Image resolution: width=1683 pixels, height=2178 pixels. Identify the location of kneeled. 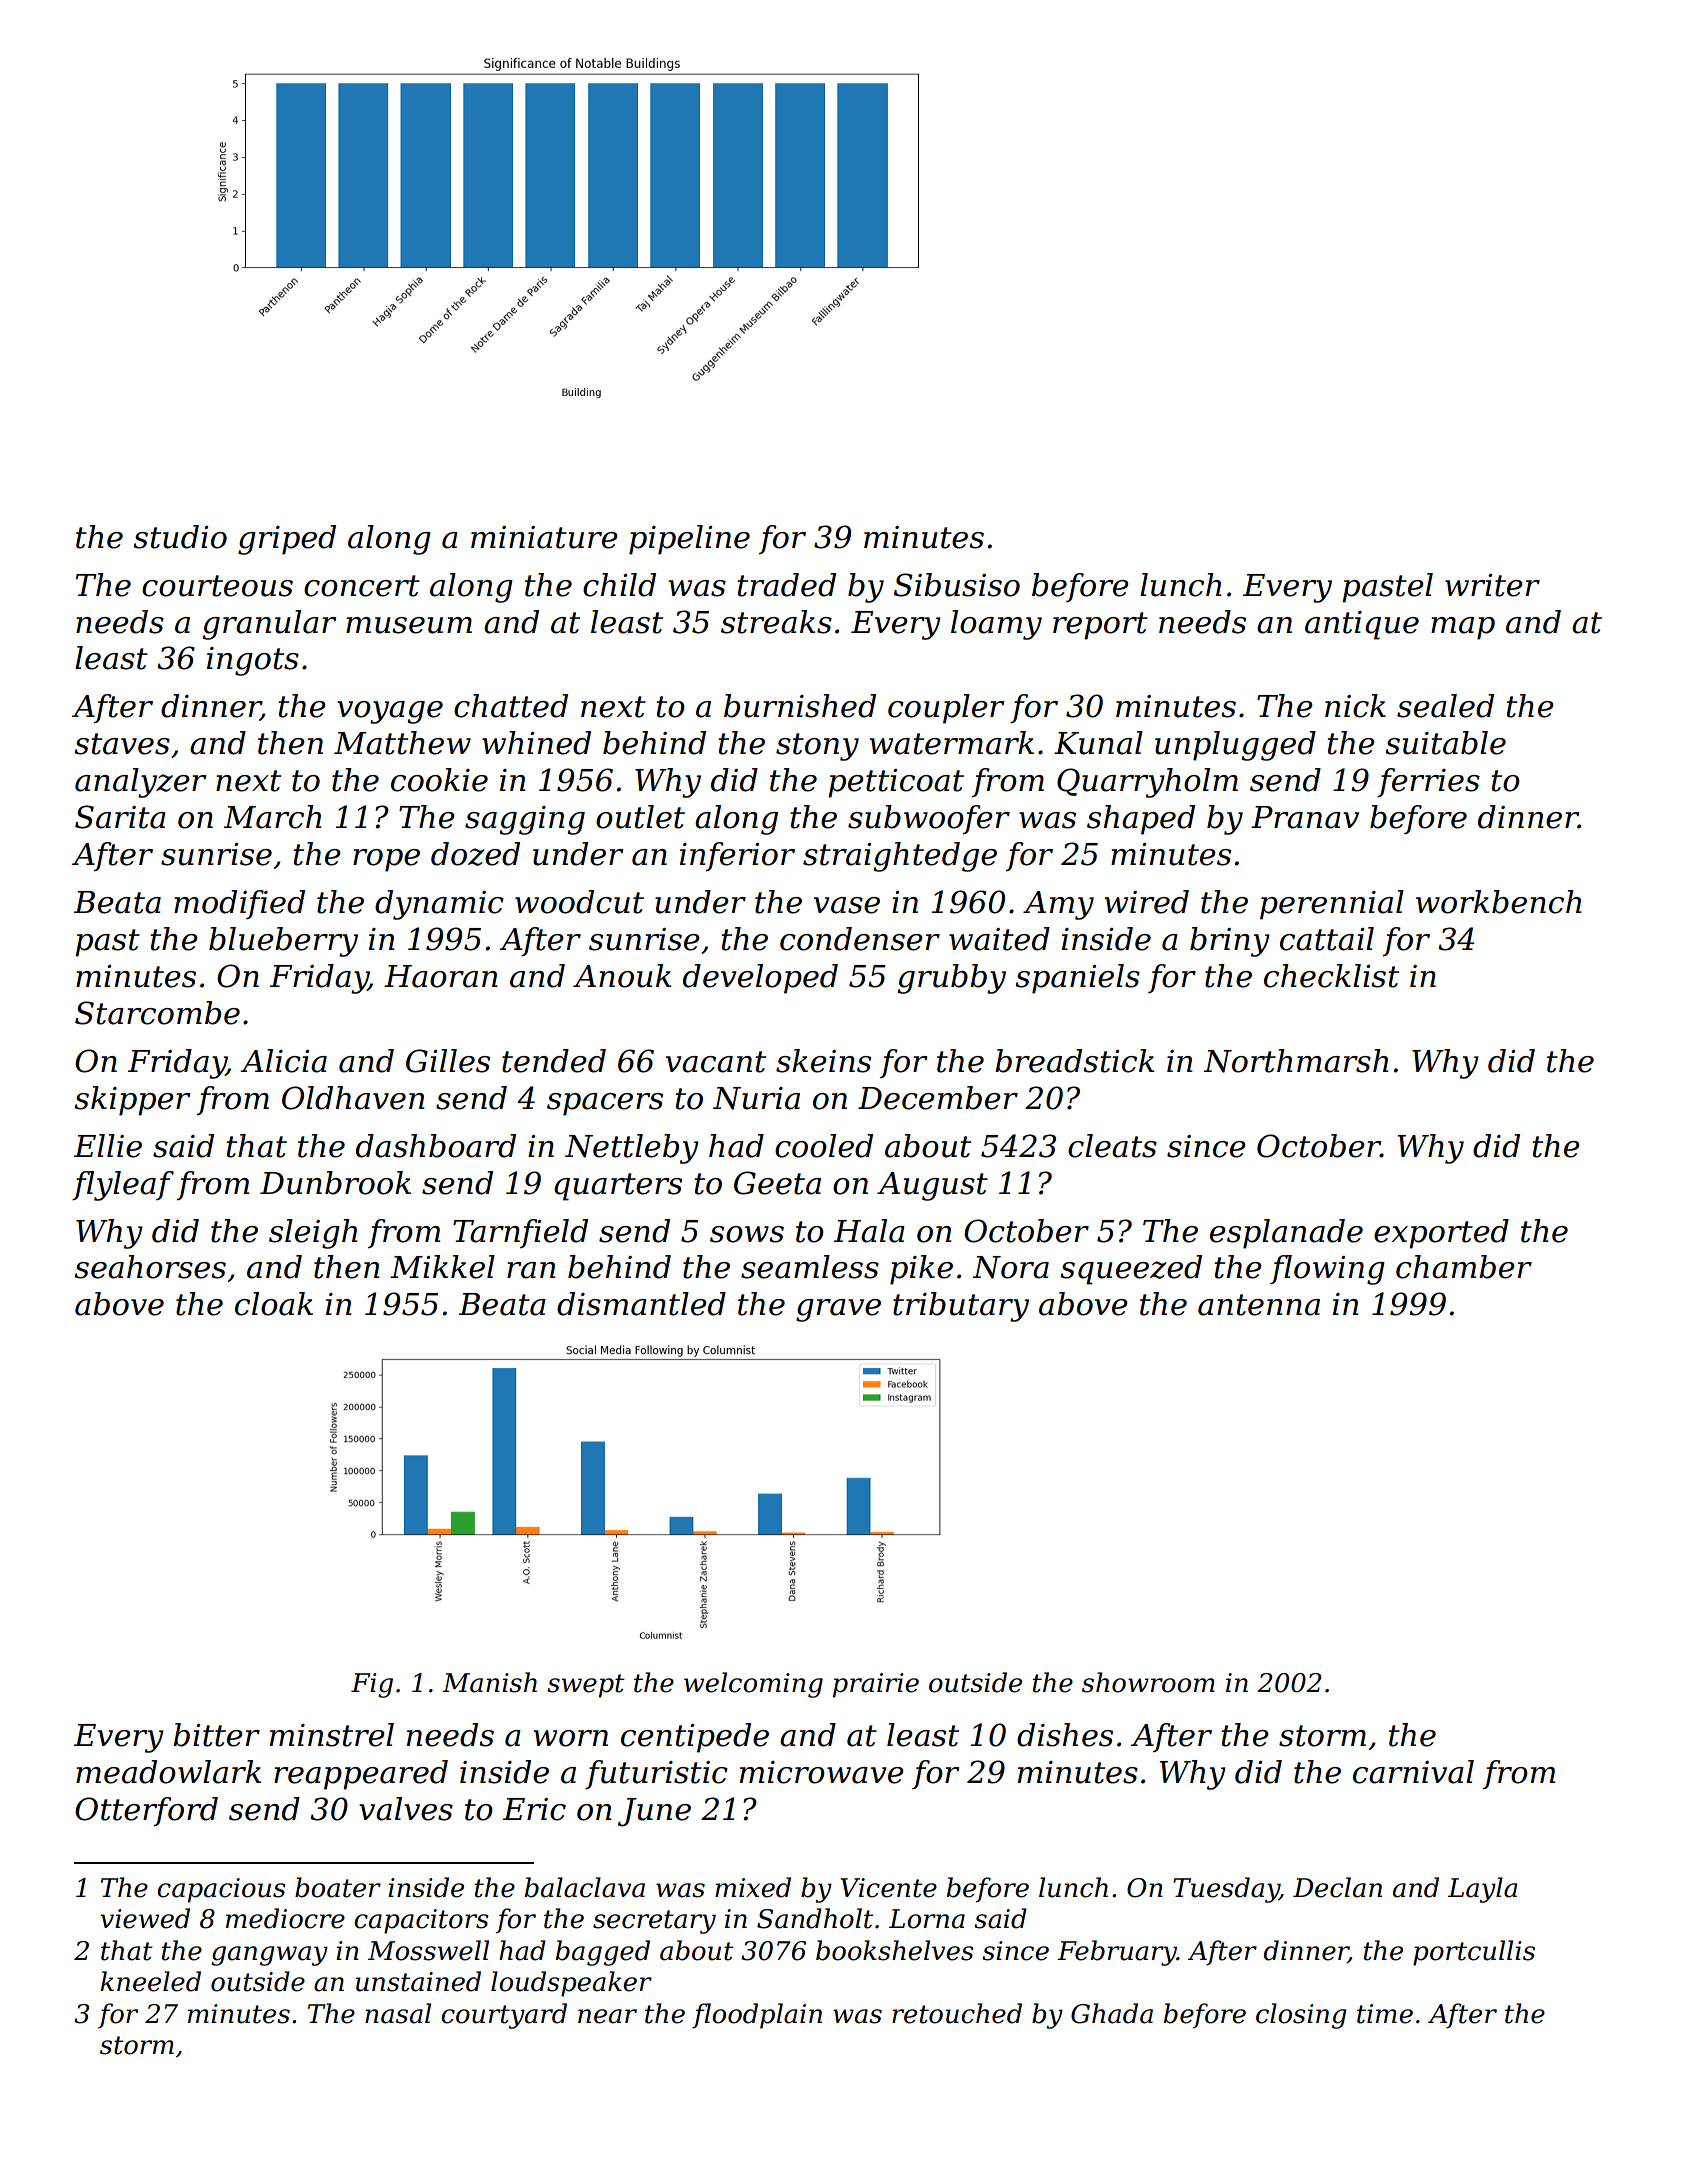
(150, 1981).
